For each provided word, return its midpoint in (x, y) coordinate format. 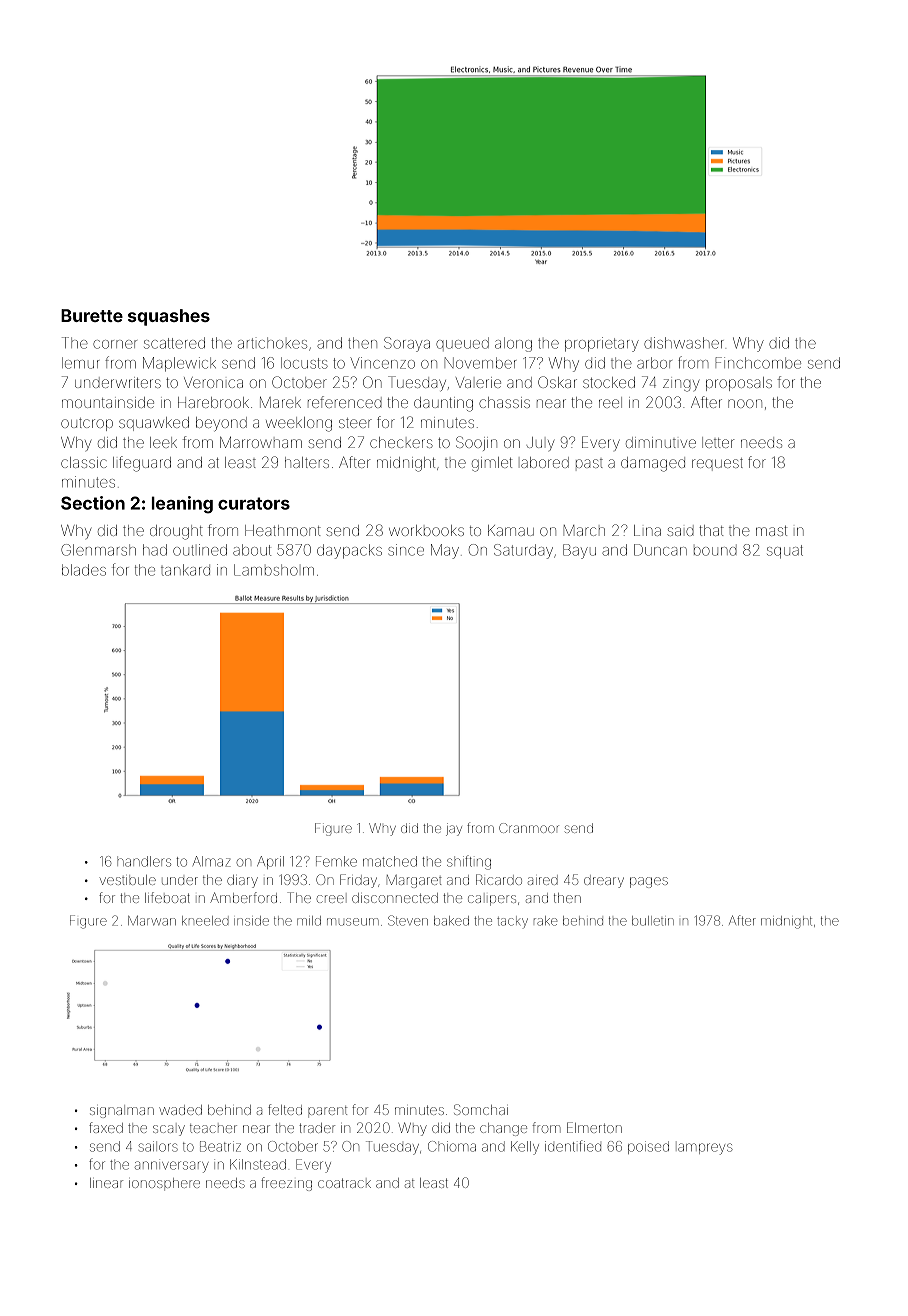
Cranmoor (529, 828)
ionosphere (164, 1184)
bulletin (653, 921)
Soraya (407, 344)
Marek (280, 402)
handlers (144, 861)
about (252, 550)
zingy (681, 385)
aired (543, 880)
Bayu (579, 551)
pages (649, 882)
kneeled (205, 921)
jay (454, 829)
